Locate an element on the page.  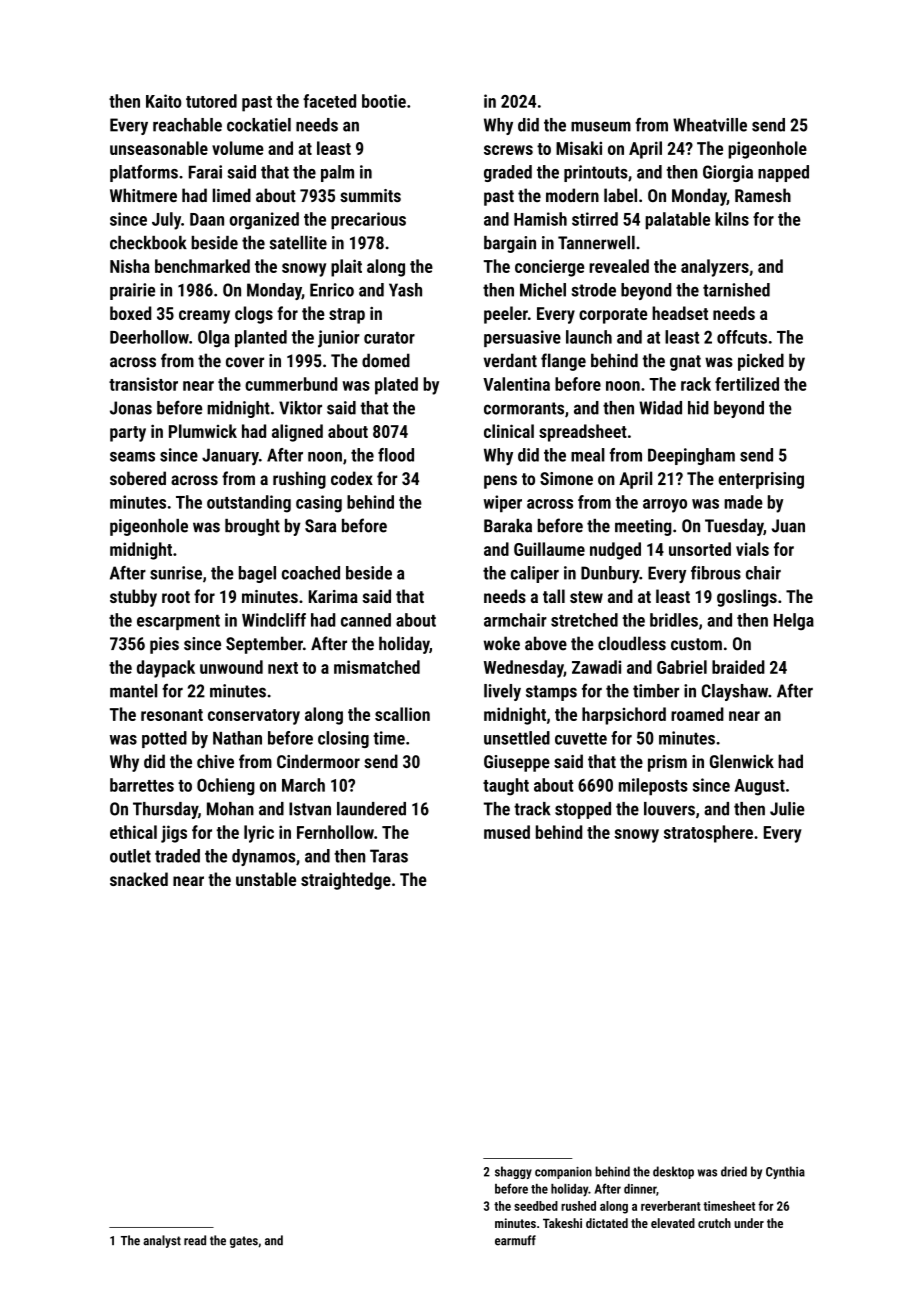
stratosphere is located at coordinates (708, 834).
